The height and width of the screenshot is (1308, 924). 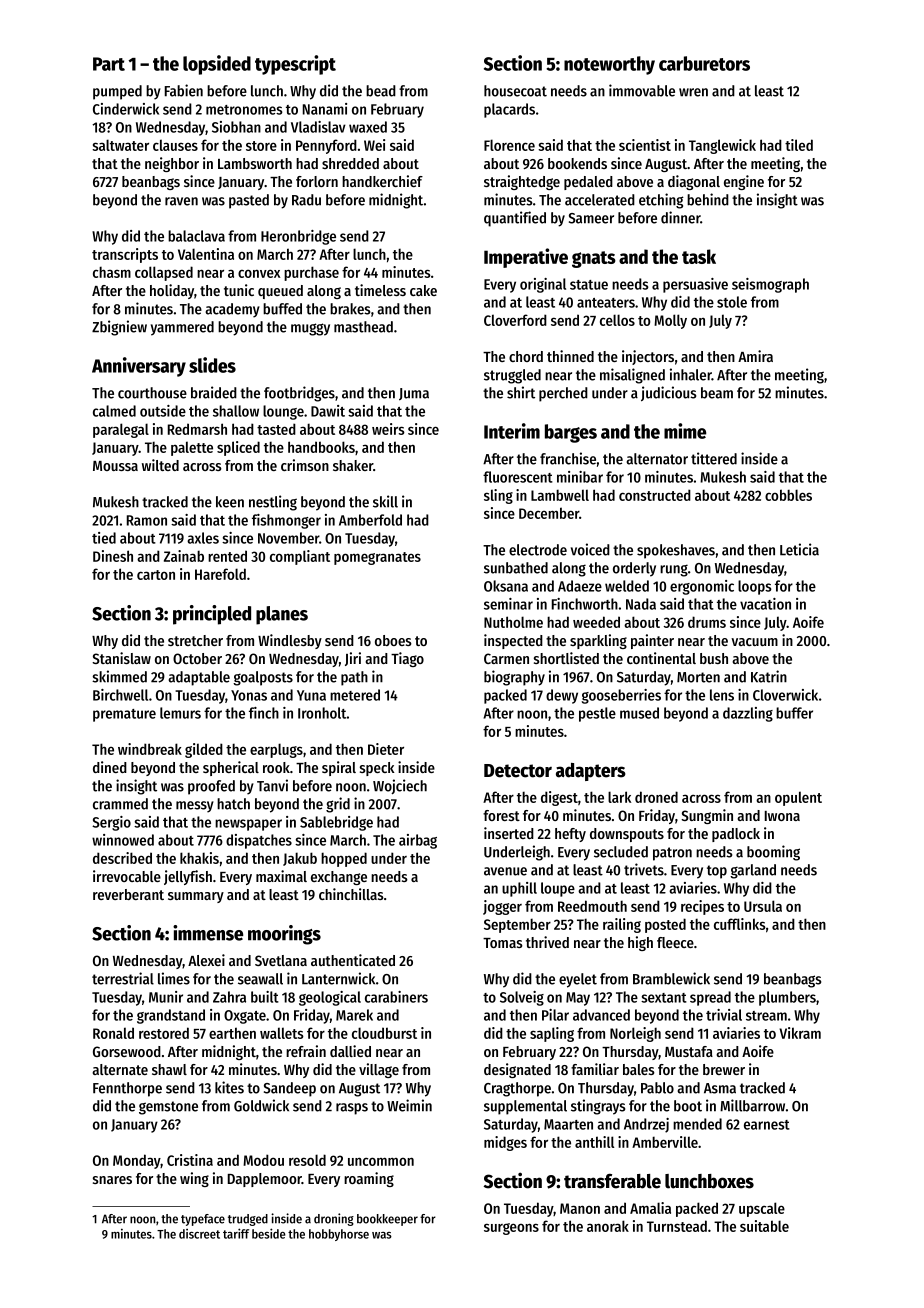 What do you see at coordinates (755, 356) in the screenshot?
I see `Amira` at bounding box center [755, 356].
